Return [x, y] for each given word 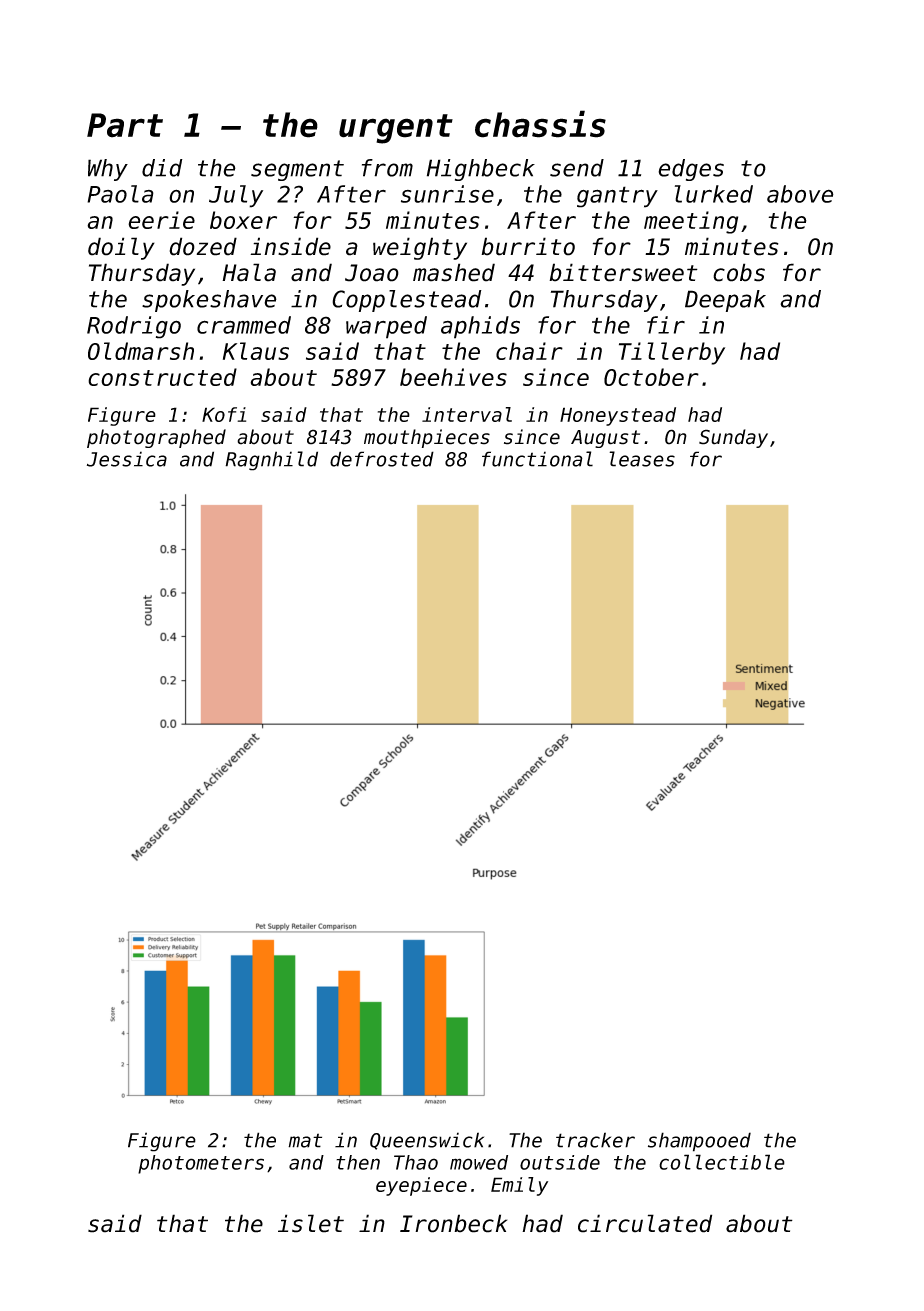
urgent [396, 129]
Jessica [127, 459]
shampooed [699, 1142]
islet [311, 1223]
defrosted [382, 459]
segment [297, 170]
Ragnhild [271, 461]
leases [642, 459]
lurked [714, 194]
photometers [201, 1164]
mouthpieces [427, 438]
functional [537, 459]
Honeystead [618, 416]
